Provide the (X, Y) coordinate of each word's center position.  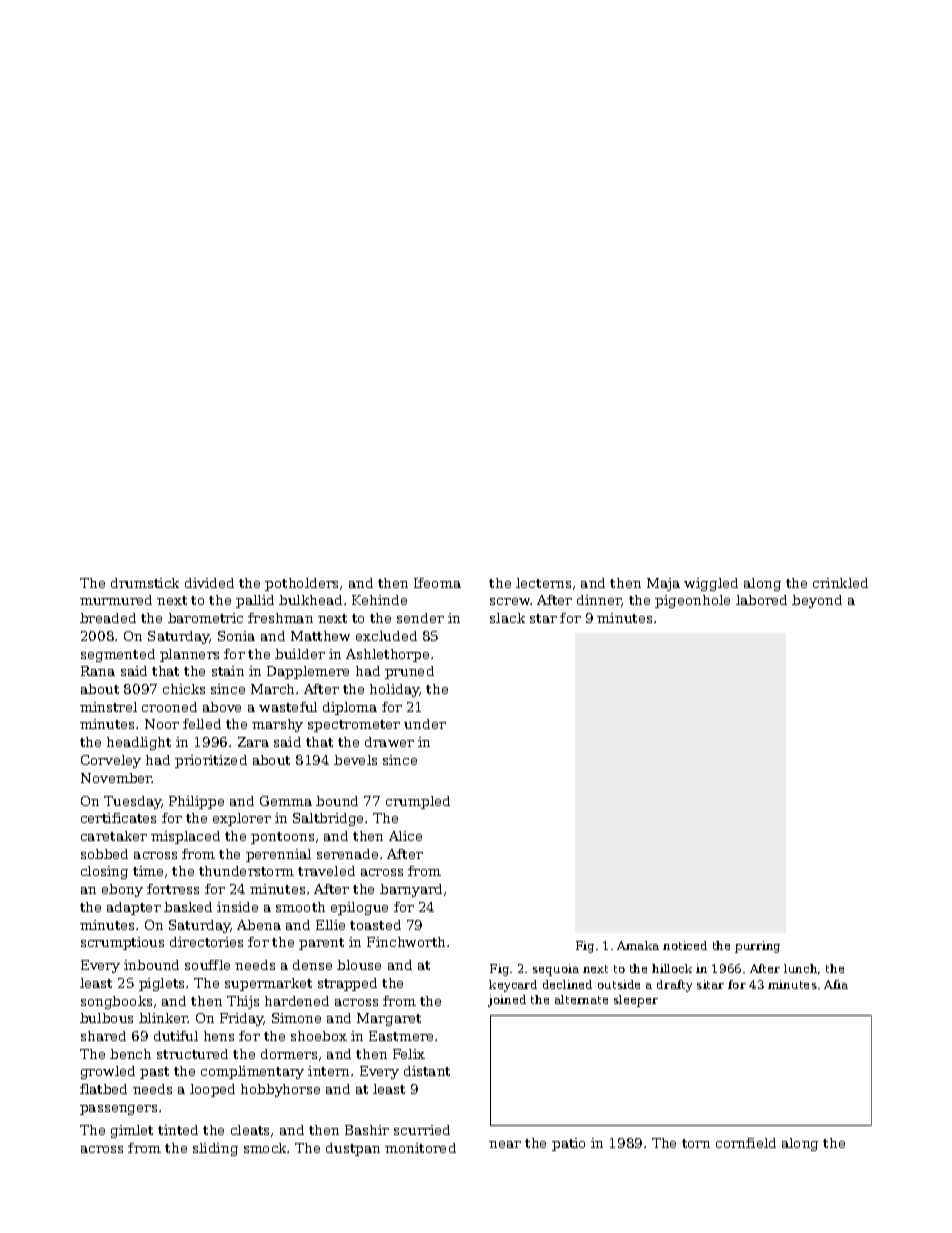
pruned (409, 672)
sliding (215, 1149)
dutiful (176, 1036)
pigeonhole (692, 601)
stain (228, 671)
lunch (800, 968)
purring (757, 947)
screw (510, 601)
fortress (173, 889)
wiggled (711, 584)
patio (568, 1144)
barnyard (411, 890)
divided (209, 583)
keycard (513, 986)
